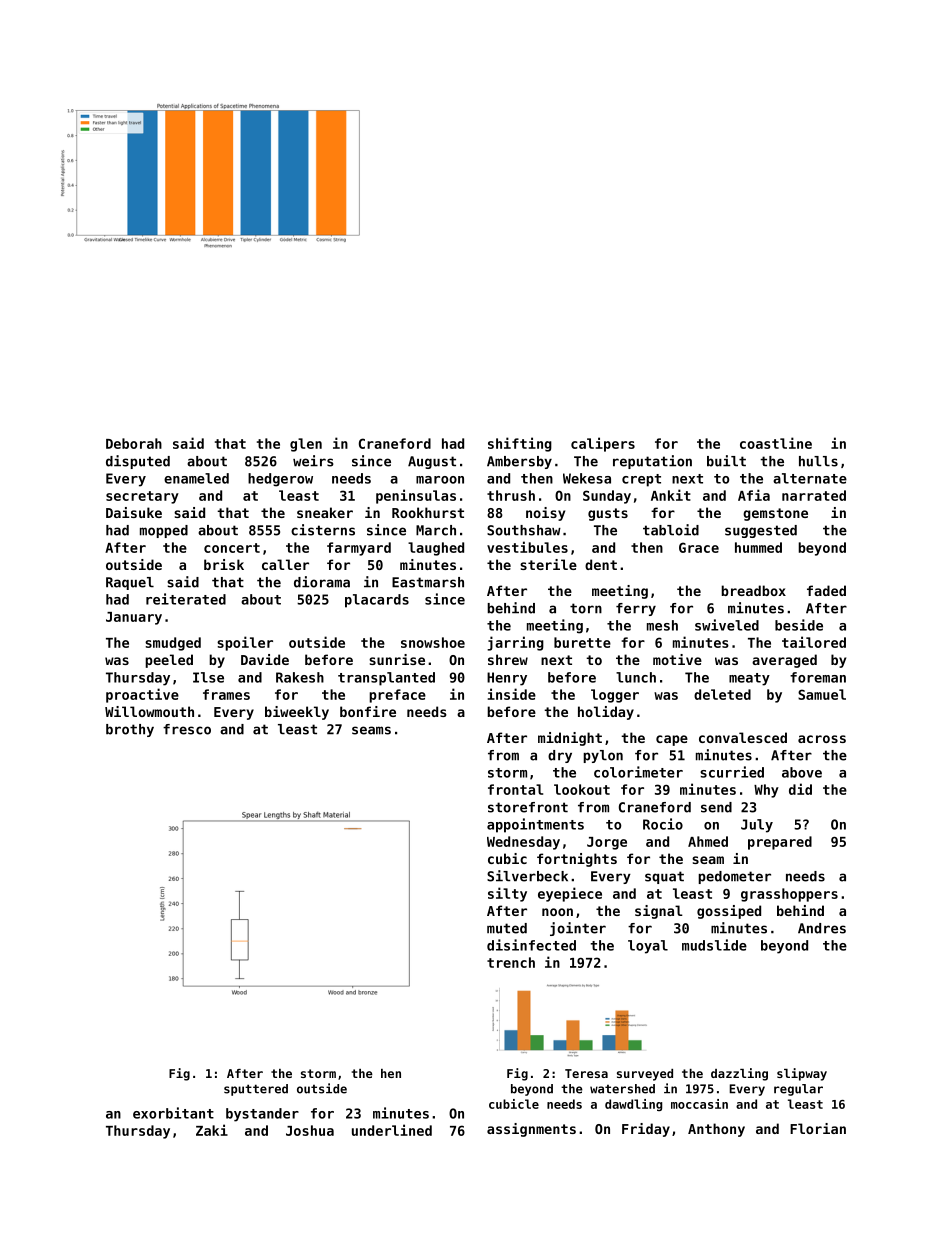  I want to click on burette, so click(582, 642).
